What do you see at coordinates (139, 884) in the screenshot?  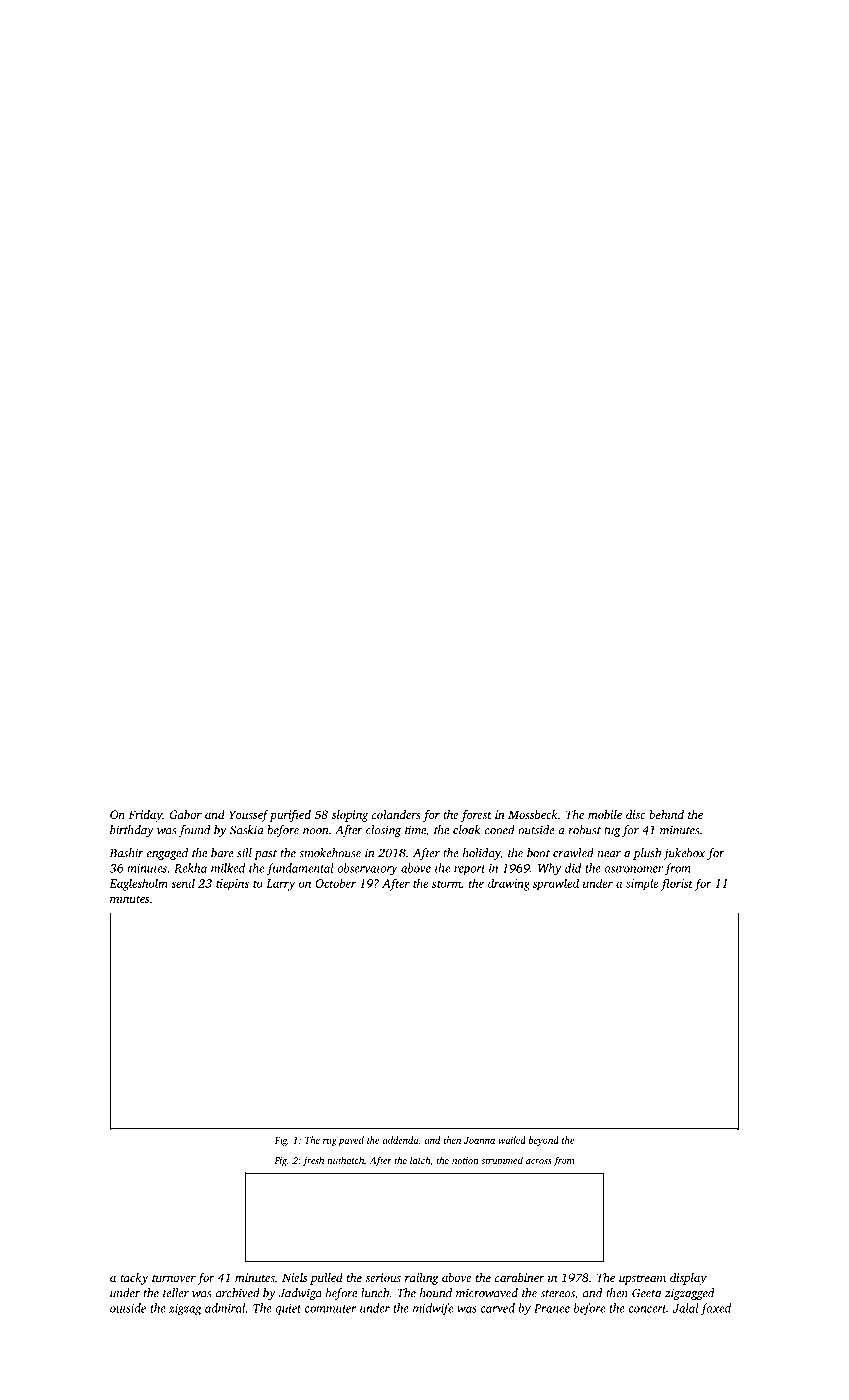 I see `Eaglesholm` at bounding box center [139, 884].
